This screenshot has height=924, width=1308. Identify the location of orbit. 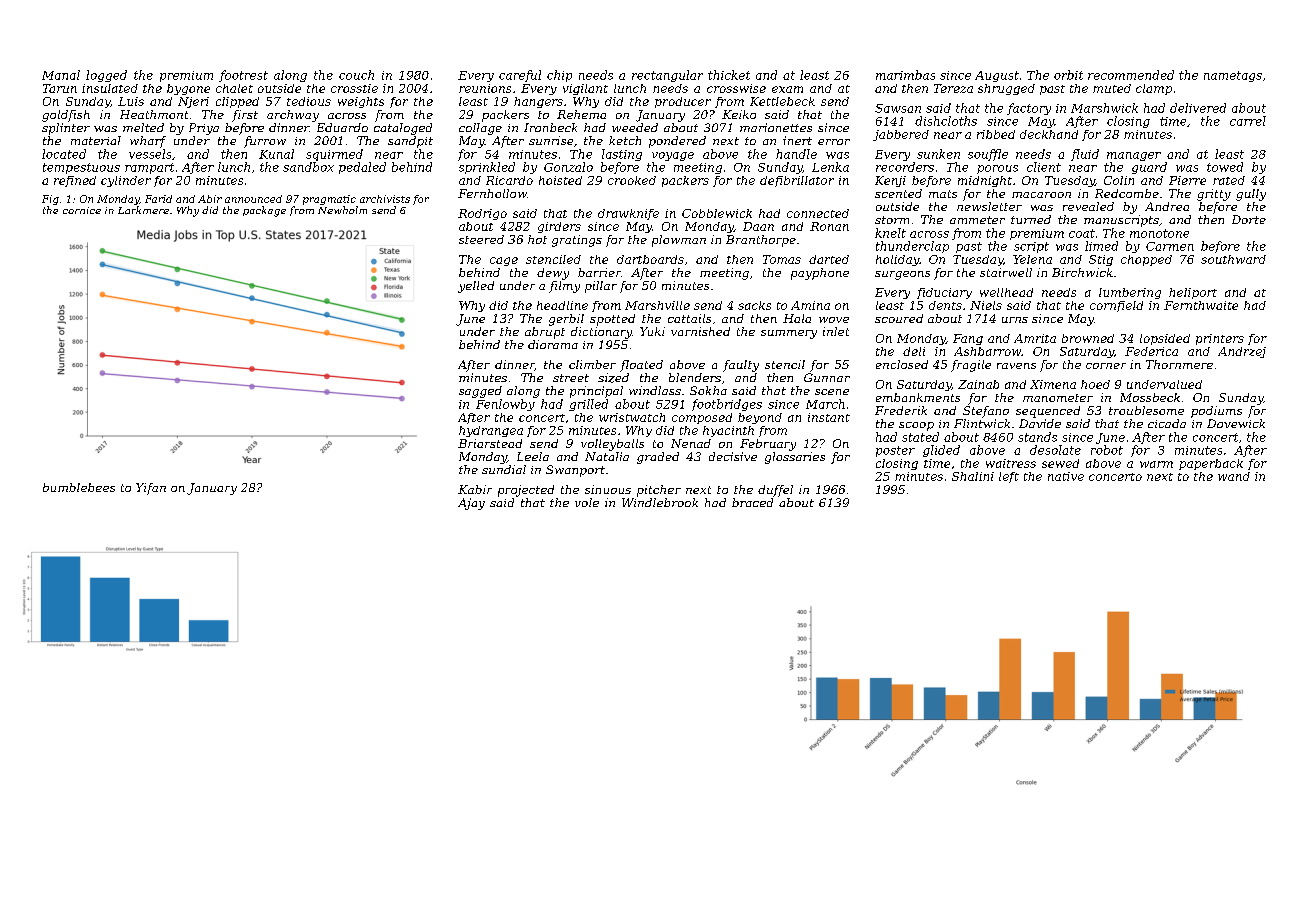
(1068, 75).
